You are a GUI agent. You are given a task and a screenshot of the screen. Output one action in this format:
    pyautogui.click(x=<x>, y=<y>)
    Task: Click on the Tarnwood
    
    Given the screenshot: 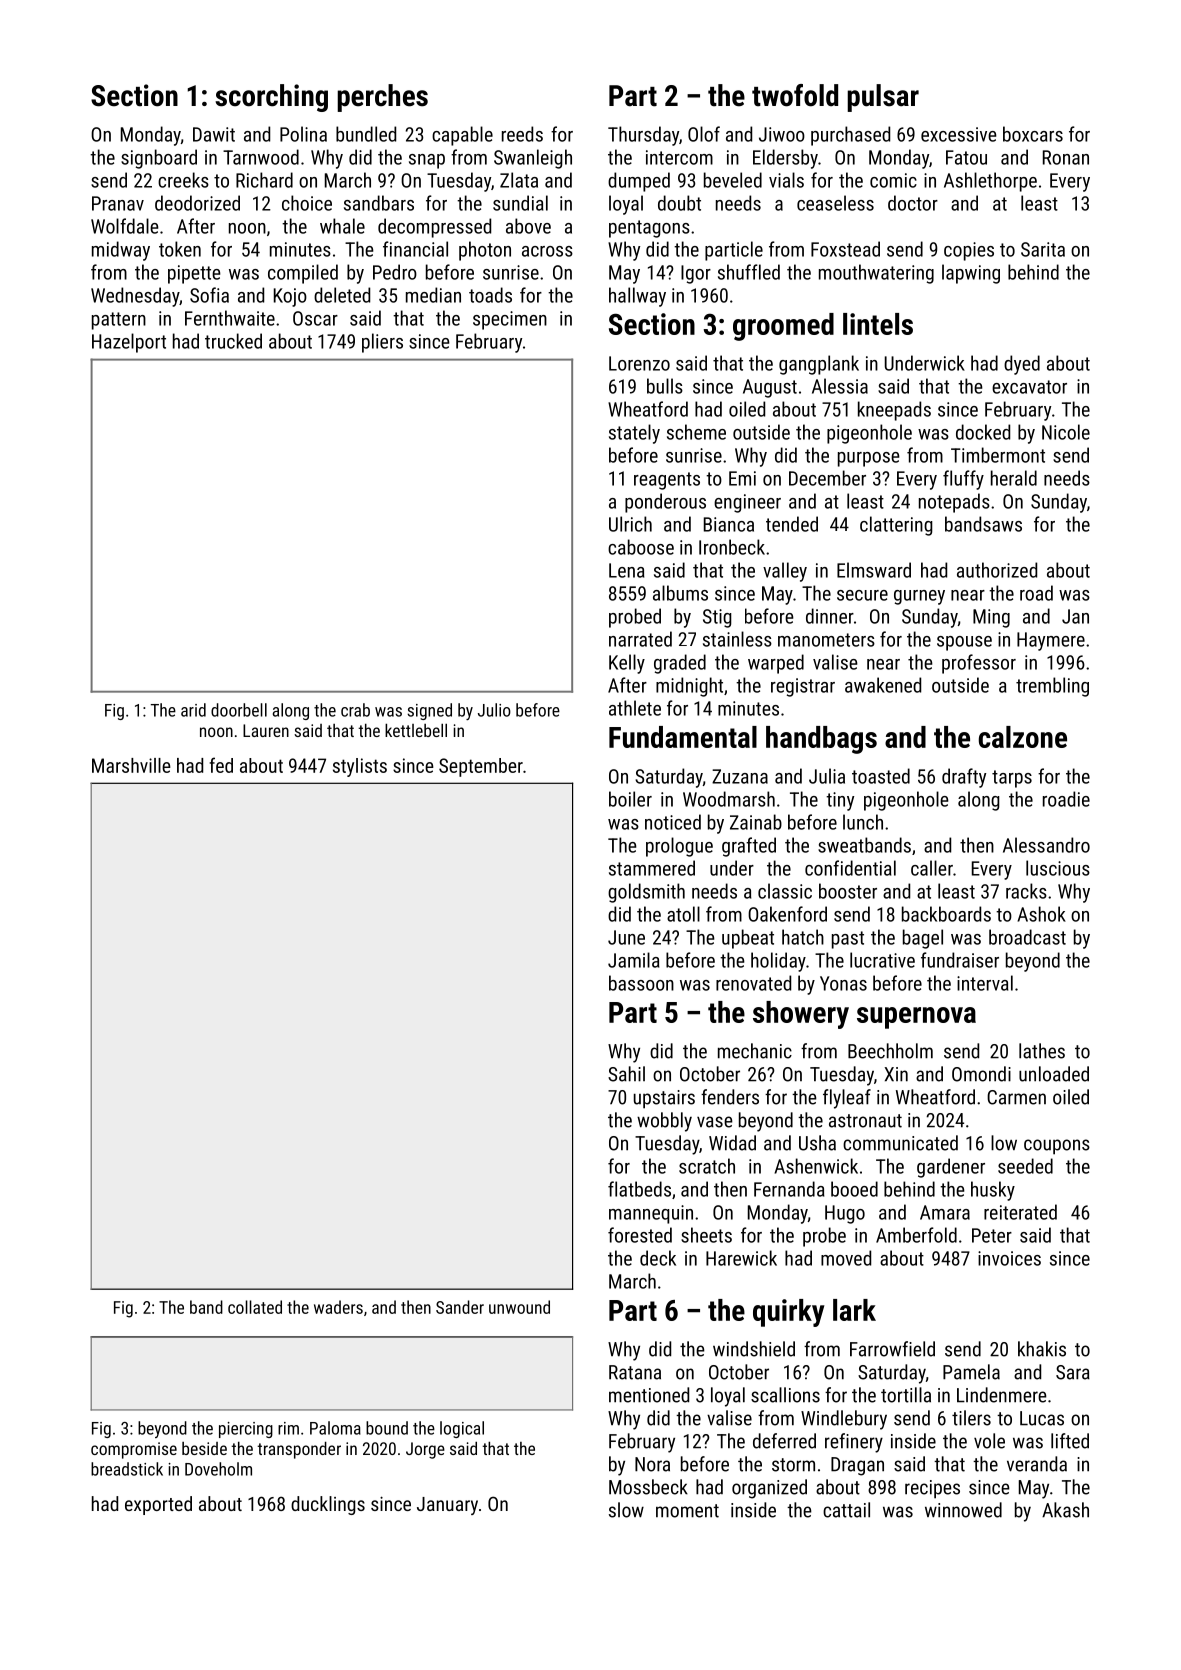 What is the action you would take?
    pyautogui.click(x=261, y=157)
